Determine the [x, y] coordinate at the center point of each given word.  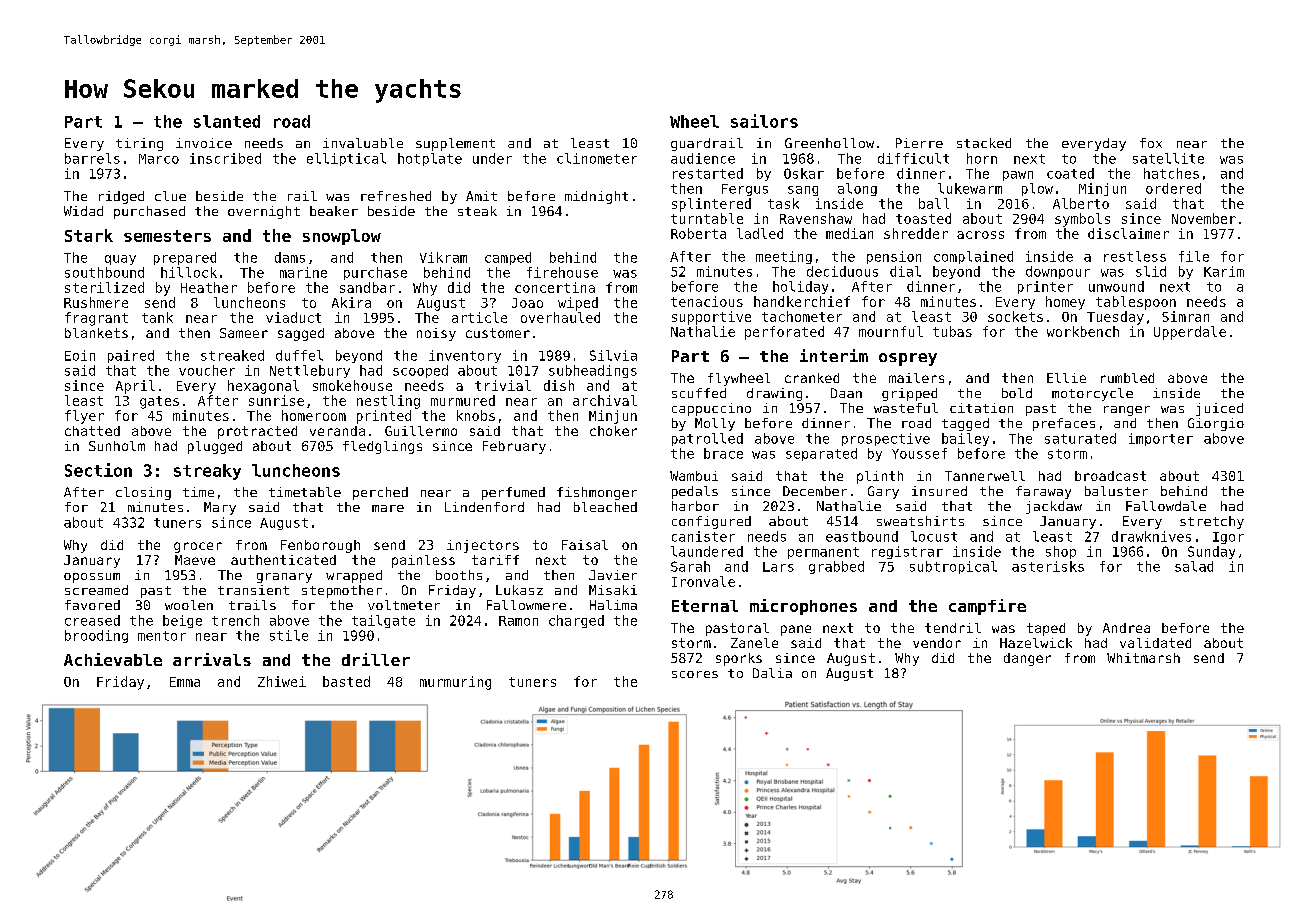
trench [235, 620]
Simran [1185, 316]
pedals [695, 492]
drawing [774, 394]
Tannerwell [985, 476]
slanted [227, 121]
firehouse [562, 272]
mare [388, 508]
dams [290, 257]
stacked [984, 143]
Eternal [705, 606]
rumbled [1127, 378]
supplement [455, 144]
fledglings [382, 447]
